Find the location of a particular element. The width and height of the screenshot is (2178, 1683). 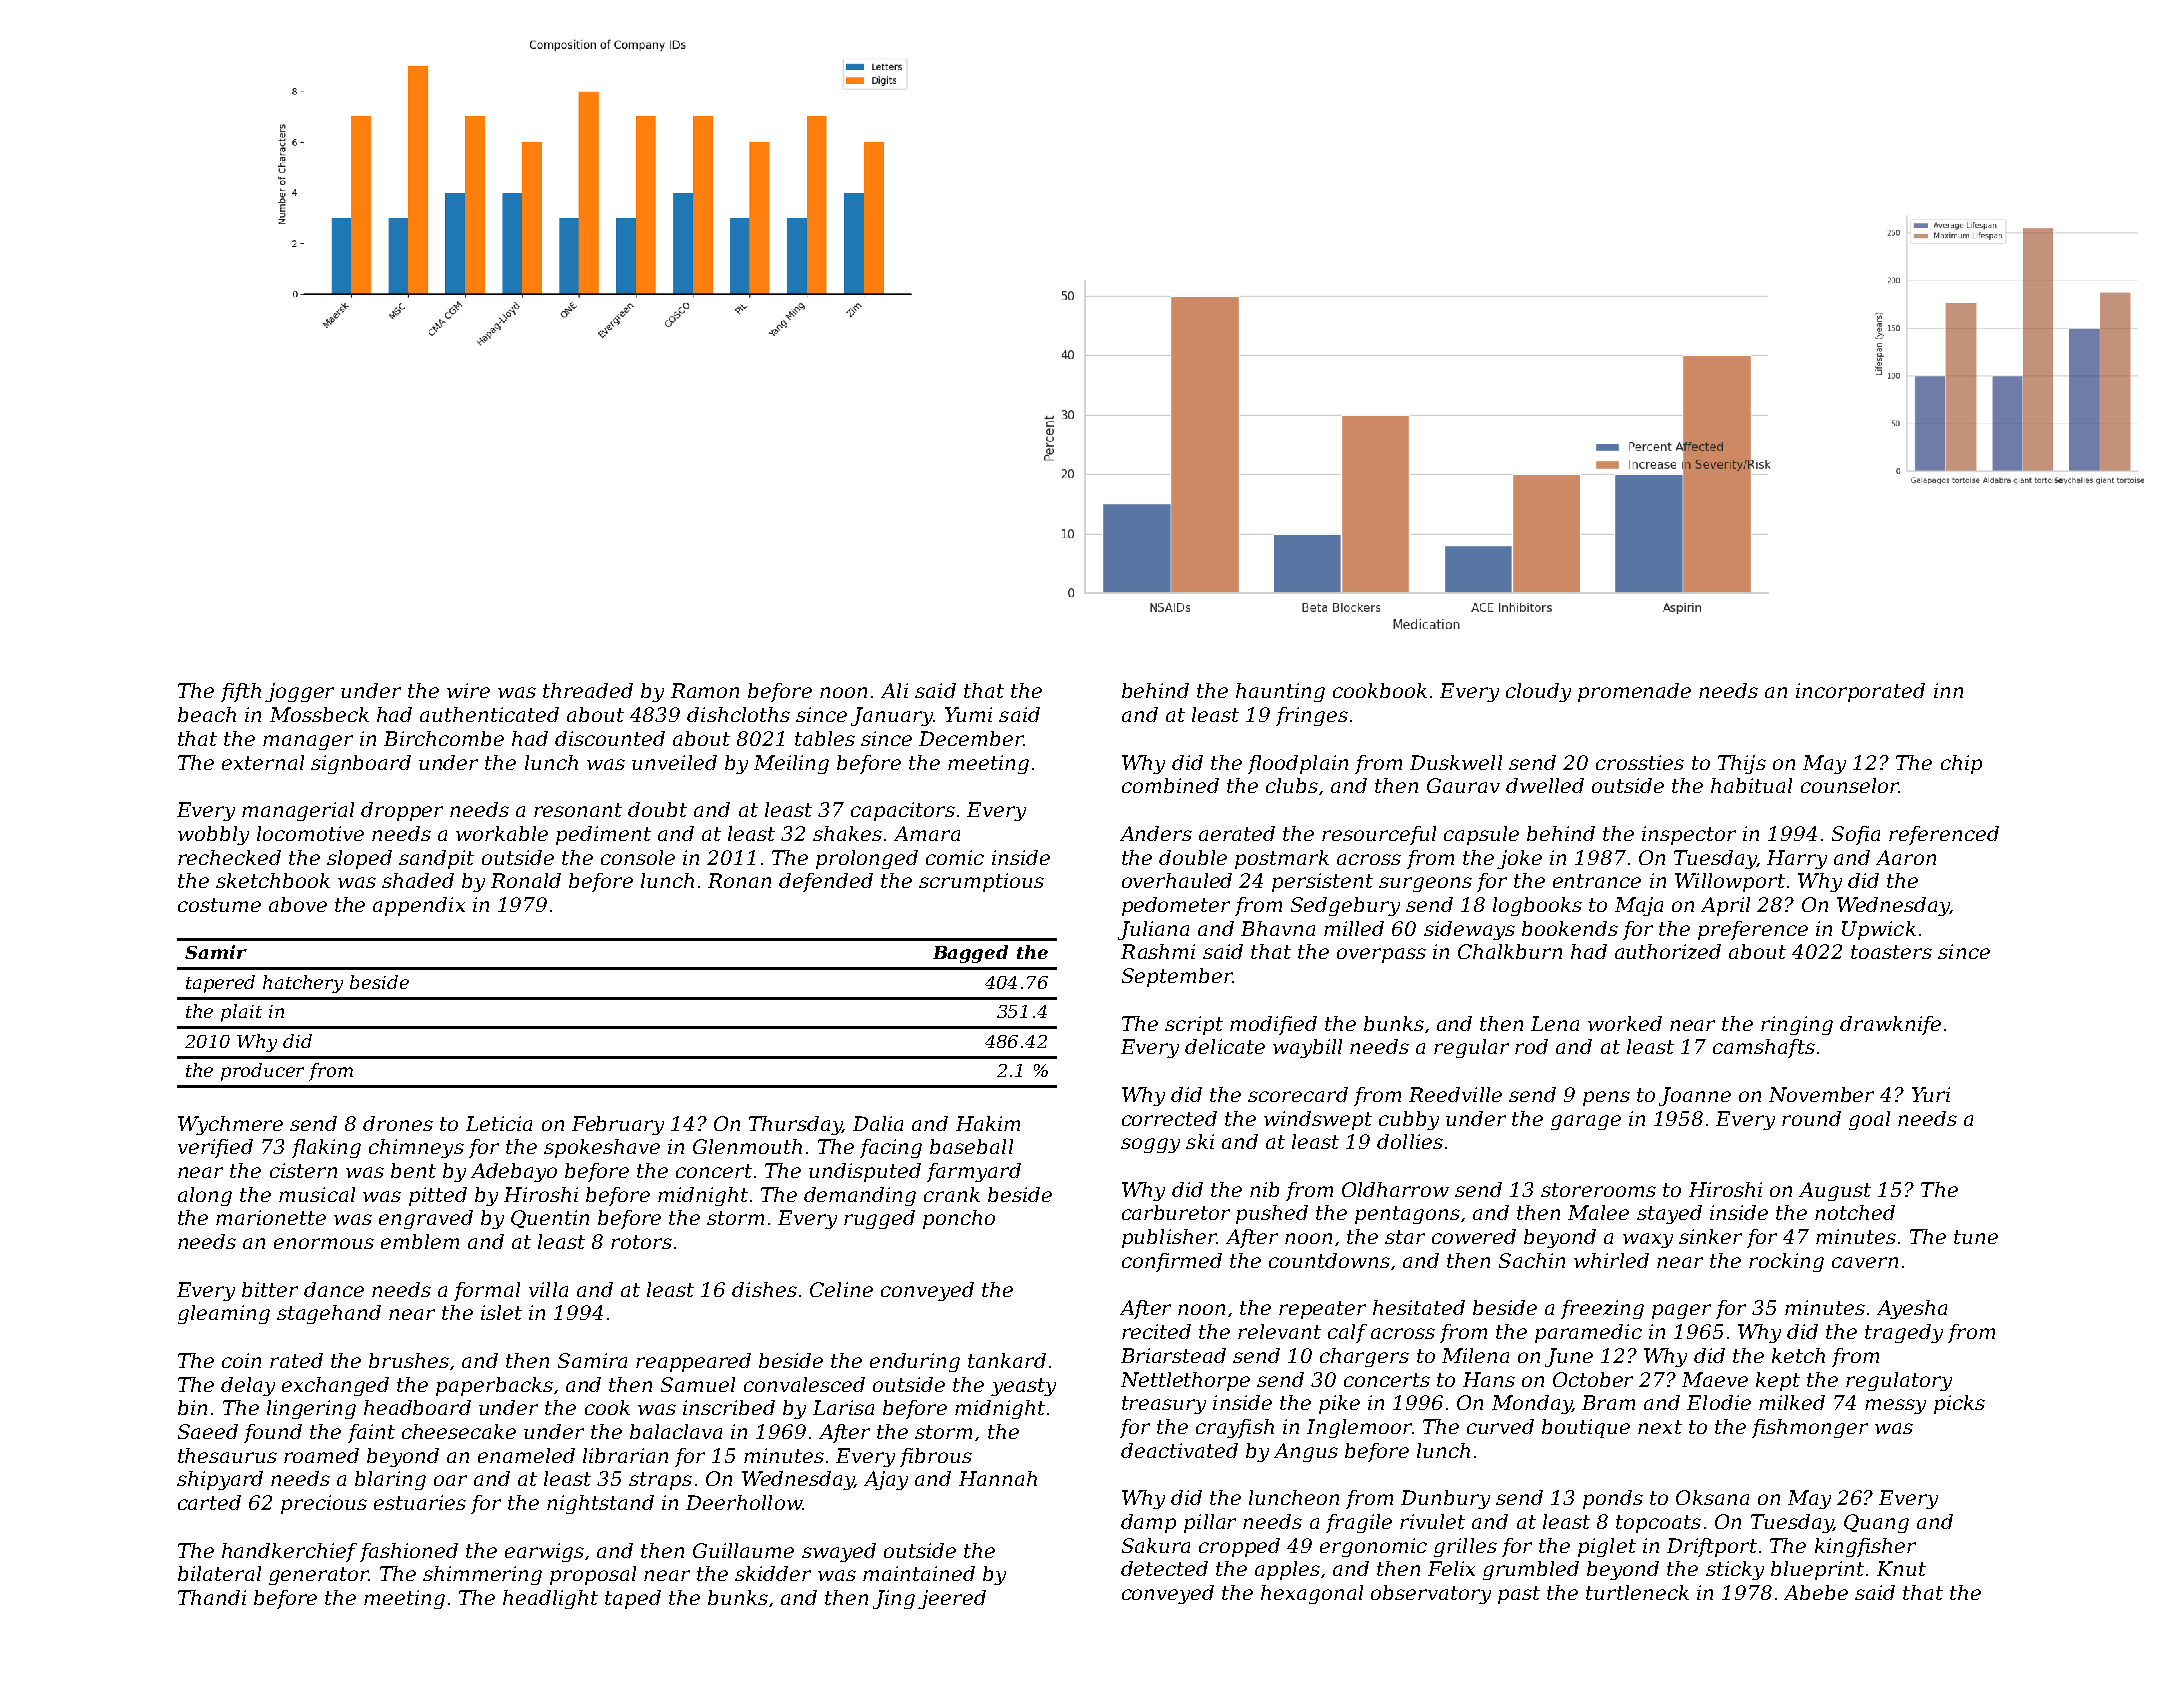

Leticia is located at coordinates (499, 1123).
